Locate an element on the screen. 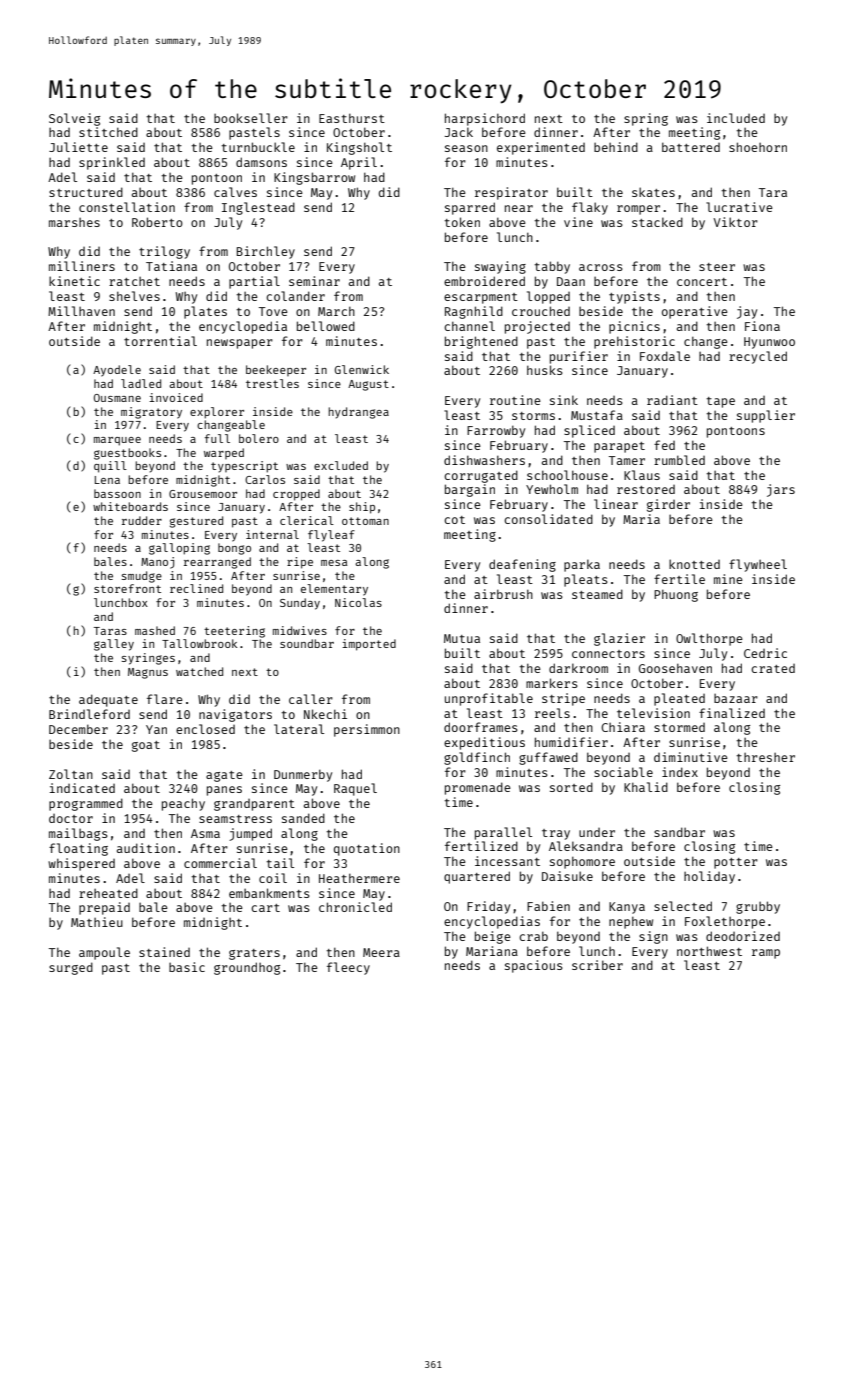  promenade is located at coordinates (478, 788).
